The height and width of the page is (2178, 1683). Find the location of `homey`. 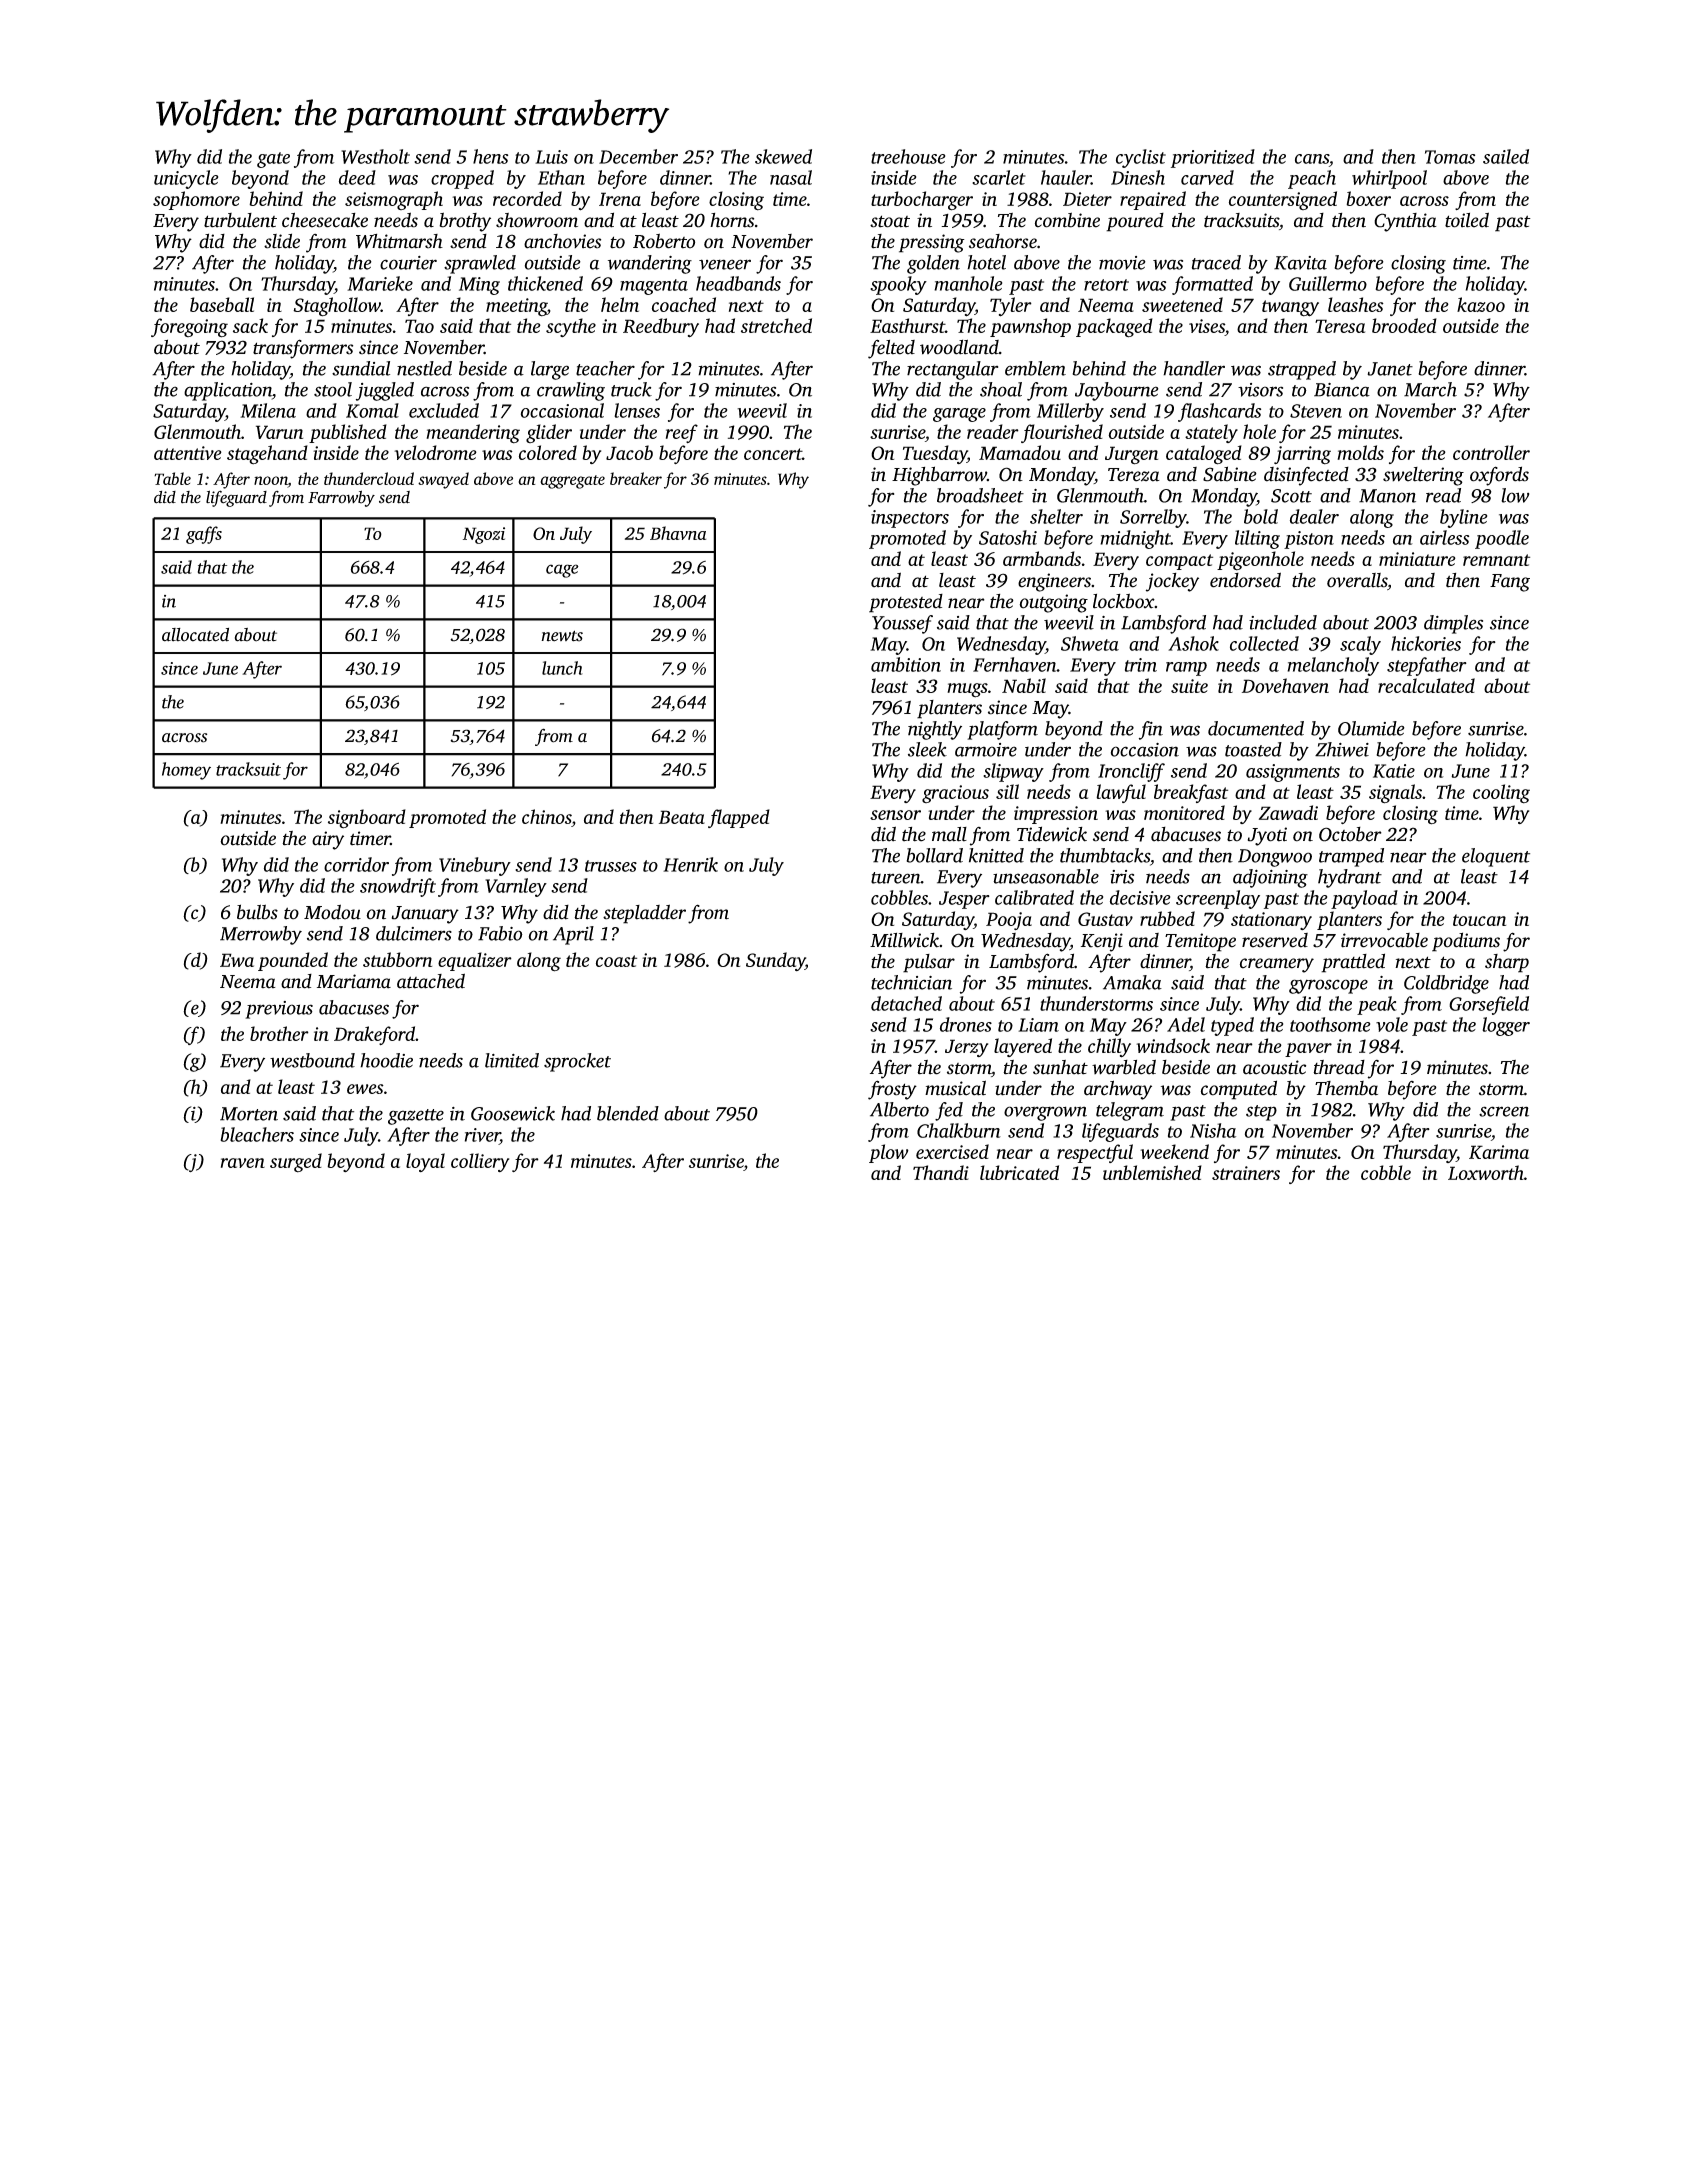

homey is located at coordinates (186, 771).
